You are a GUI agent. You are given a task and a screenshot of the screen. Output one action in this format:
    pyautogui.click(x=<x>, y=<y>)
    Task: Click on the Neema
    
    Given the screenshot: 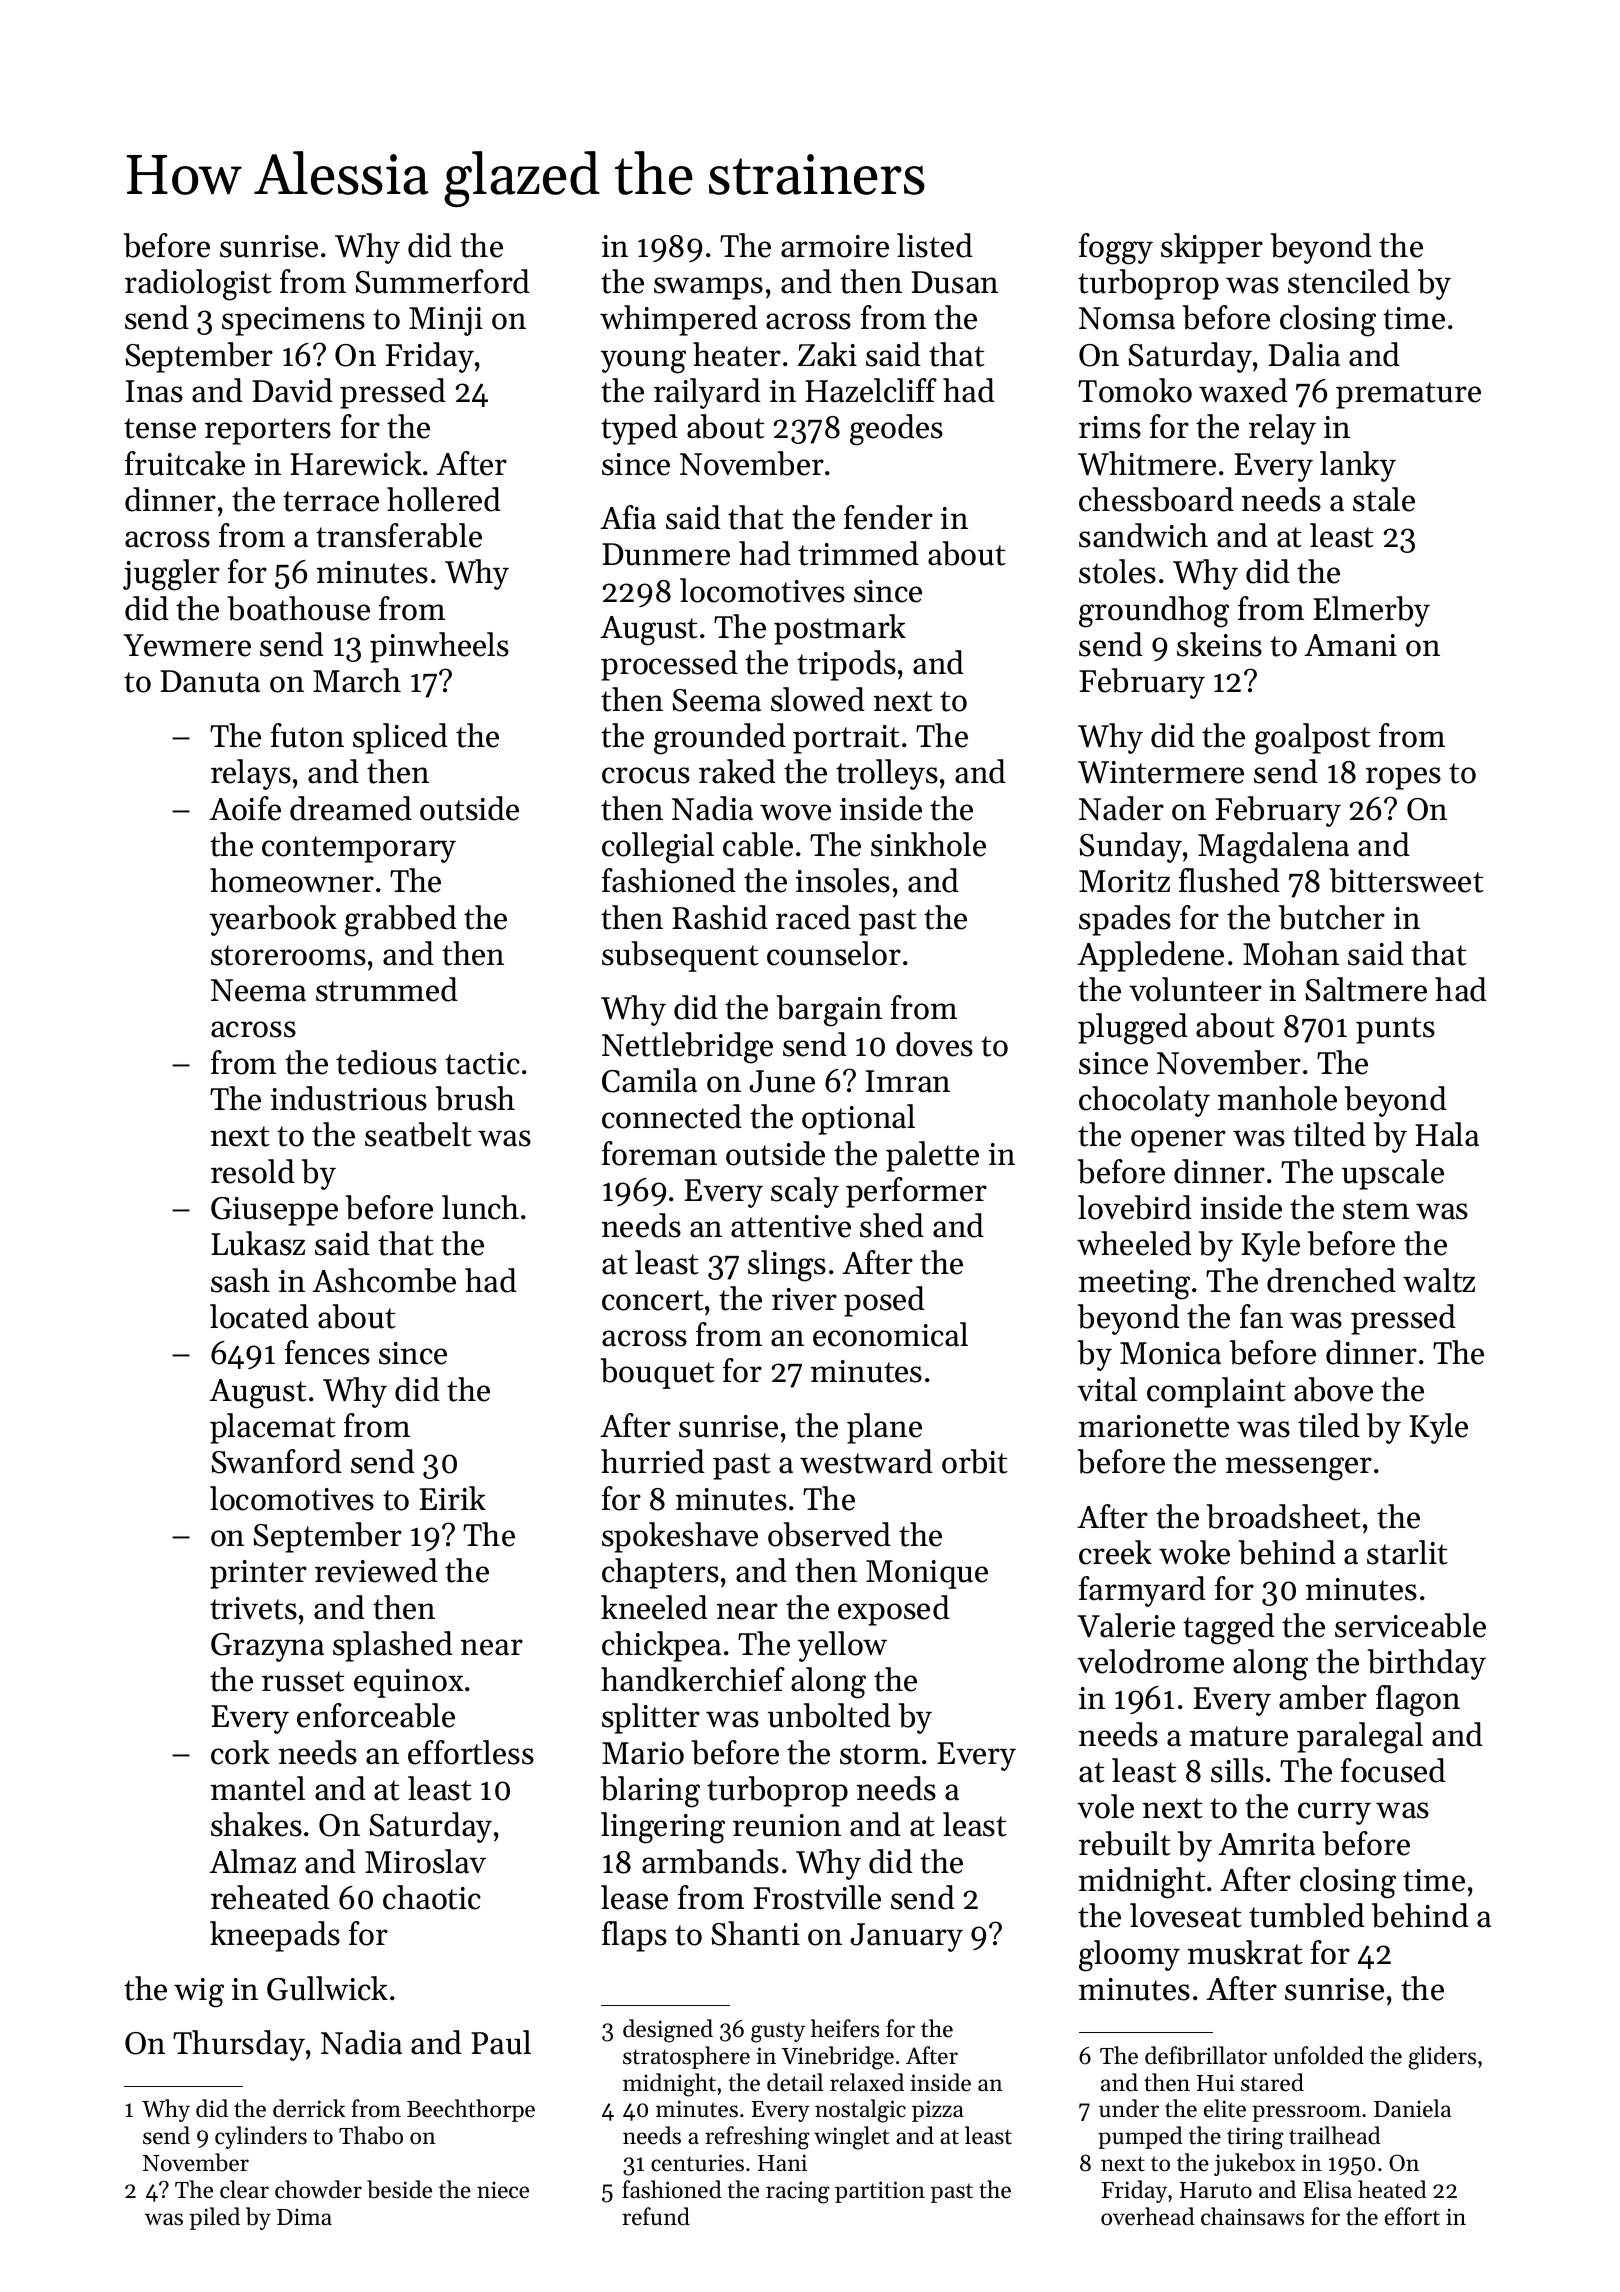 What is the action you would take?
    pyautogui.click(x=258, y=990)
